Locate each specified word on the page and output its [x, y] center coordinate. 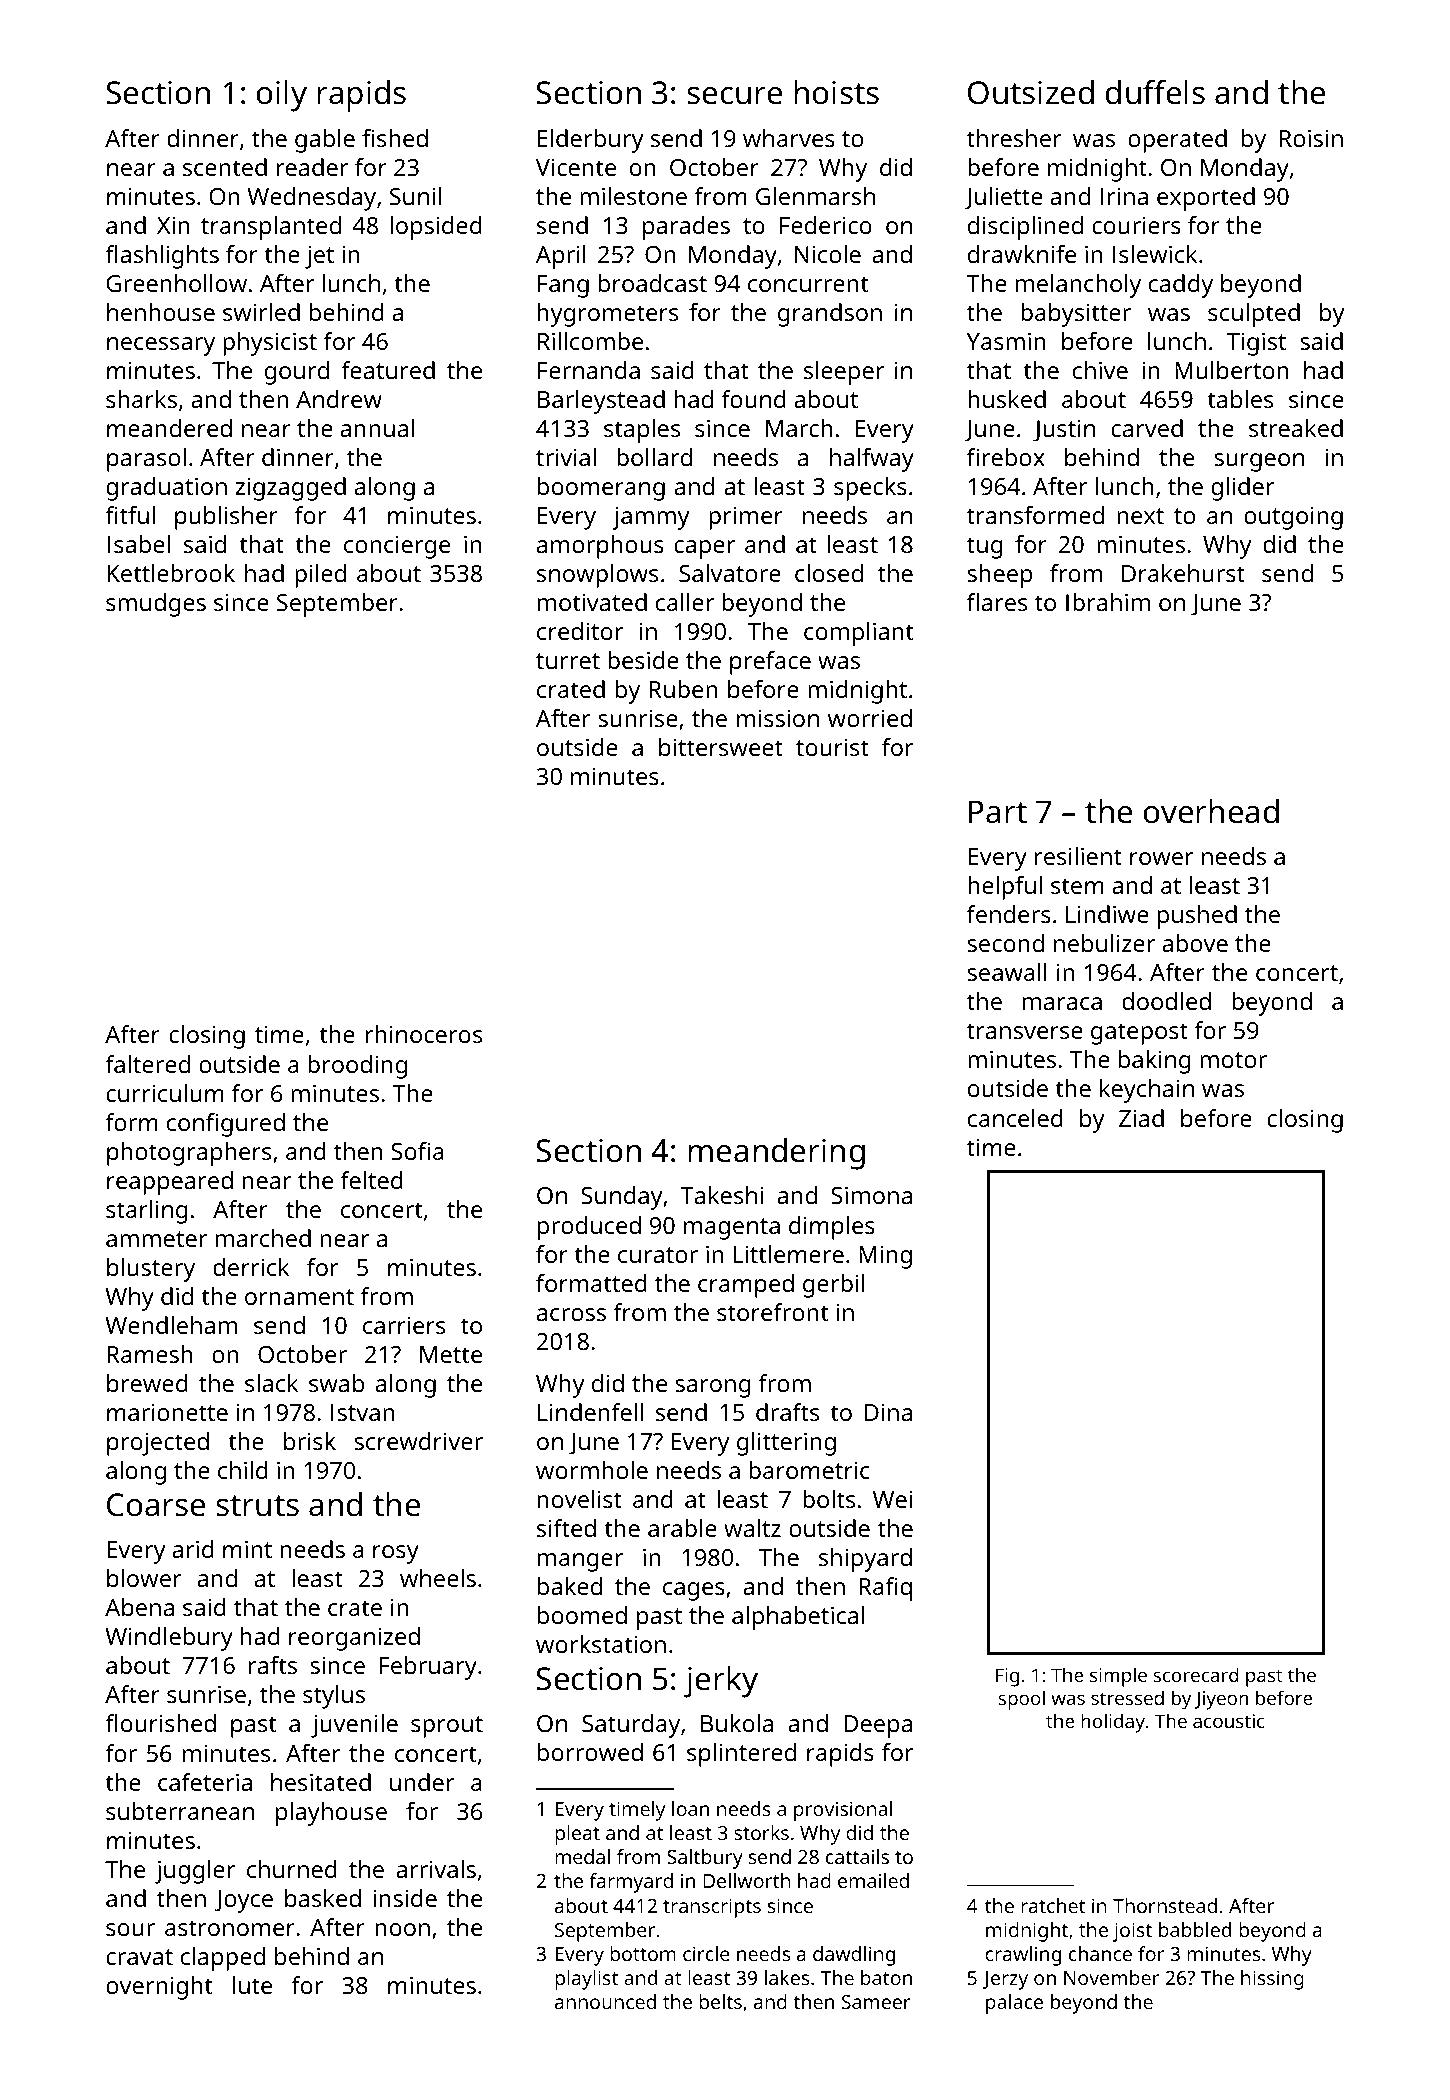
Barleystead [601, 402]
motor [1233, 1060]
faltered [147, 1064]
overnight [159, 1988]
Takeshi [721, 1195]
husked [1007, 399]
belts [720, 2001]
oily [281, 96]
